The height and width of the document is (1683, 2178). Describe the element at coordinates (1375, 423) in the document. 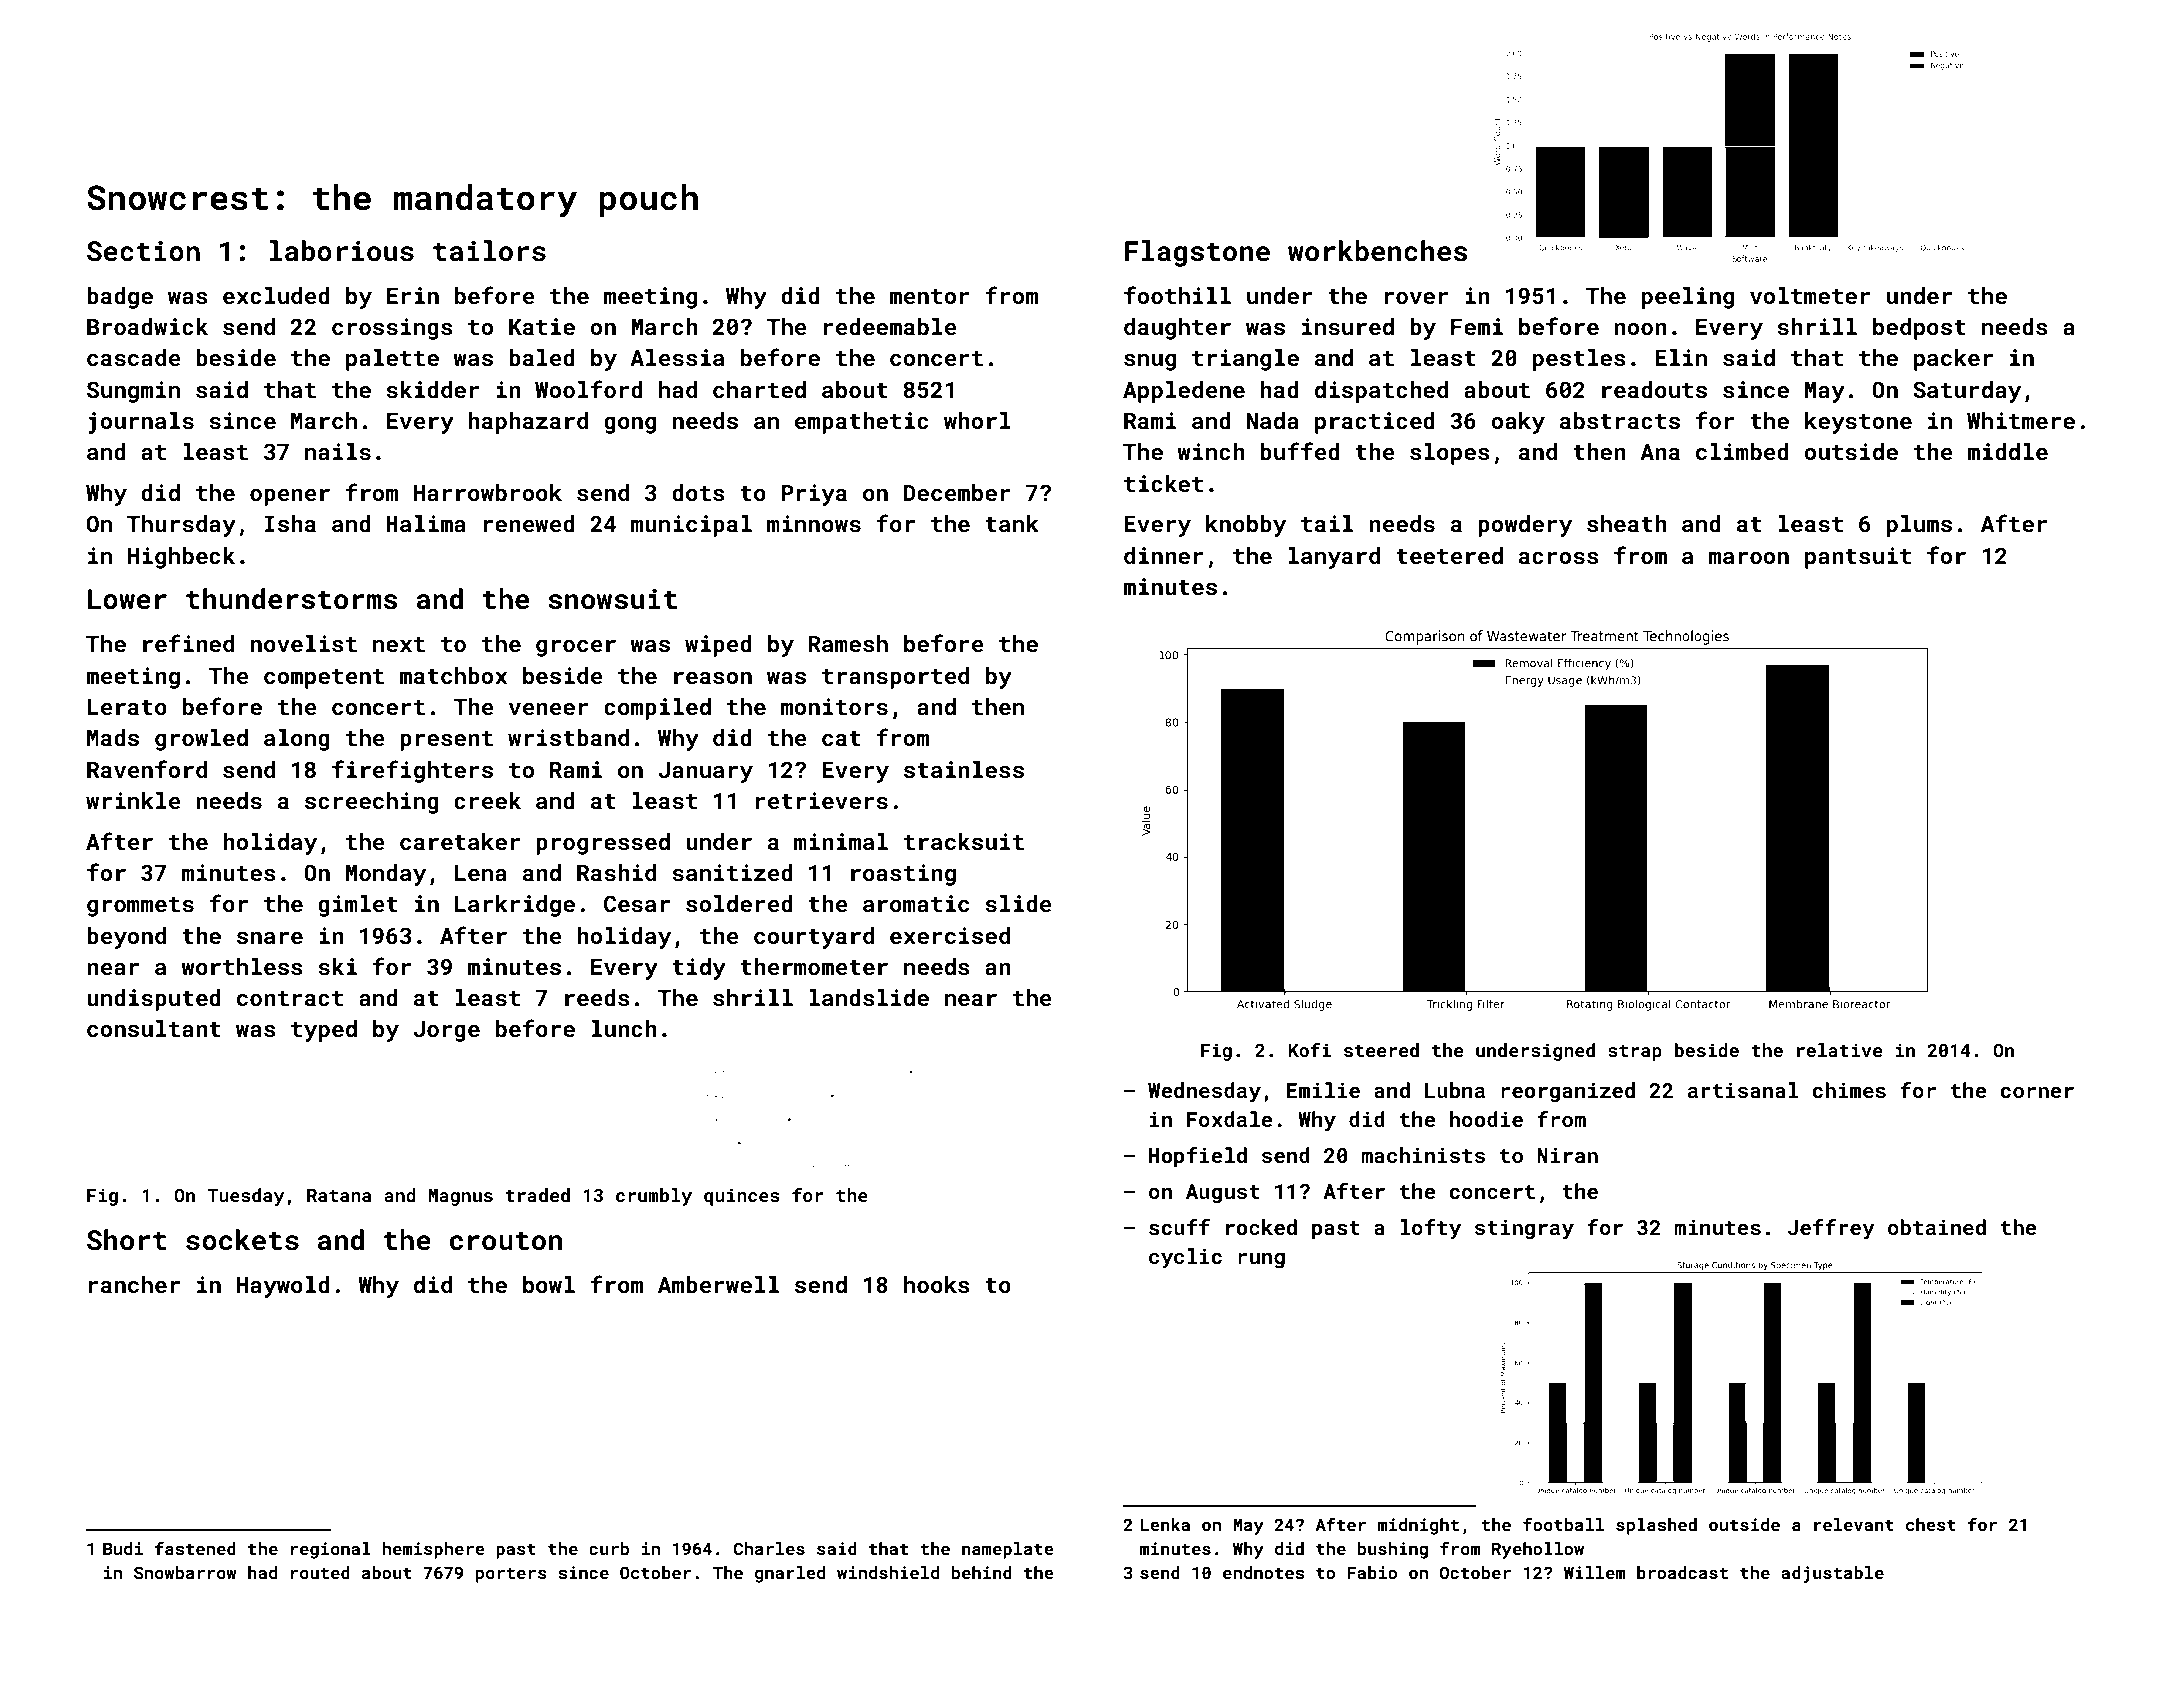

I see `practiced` at that location.
